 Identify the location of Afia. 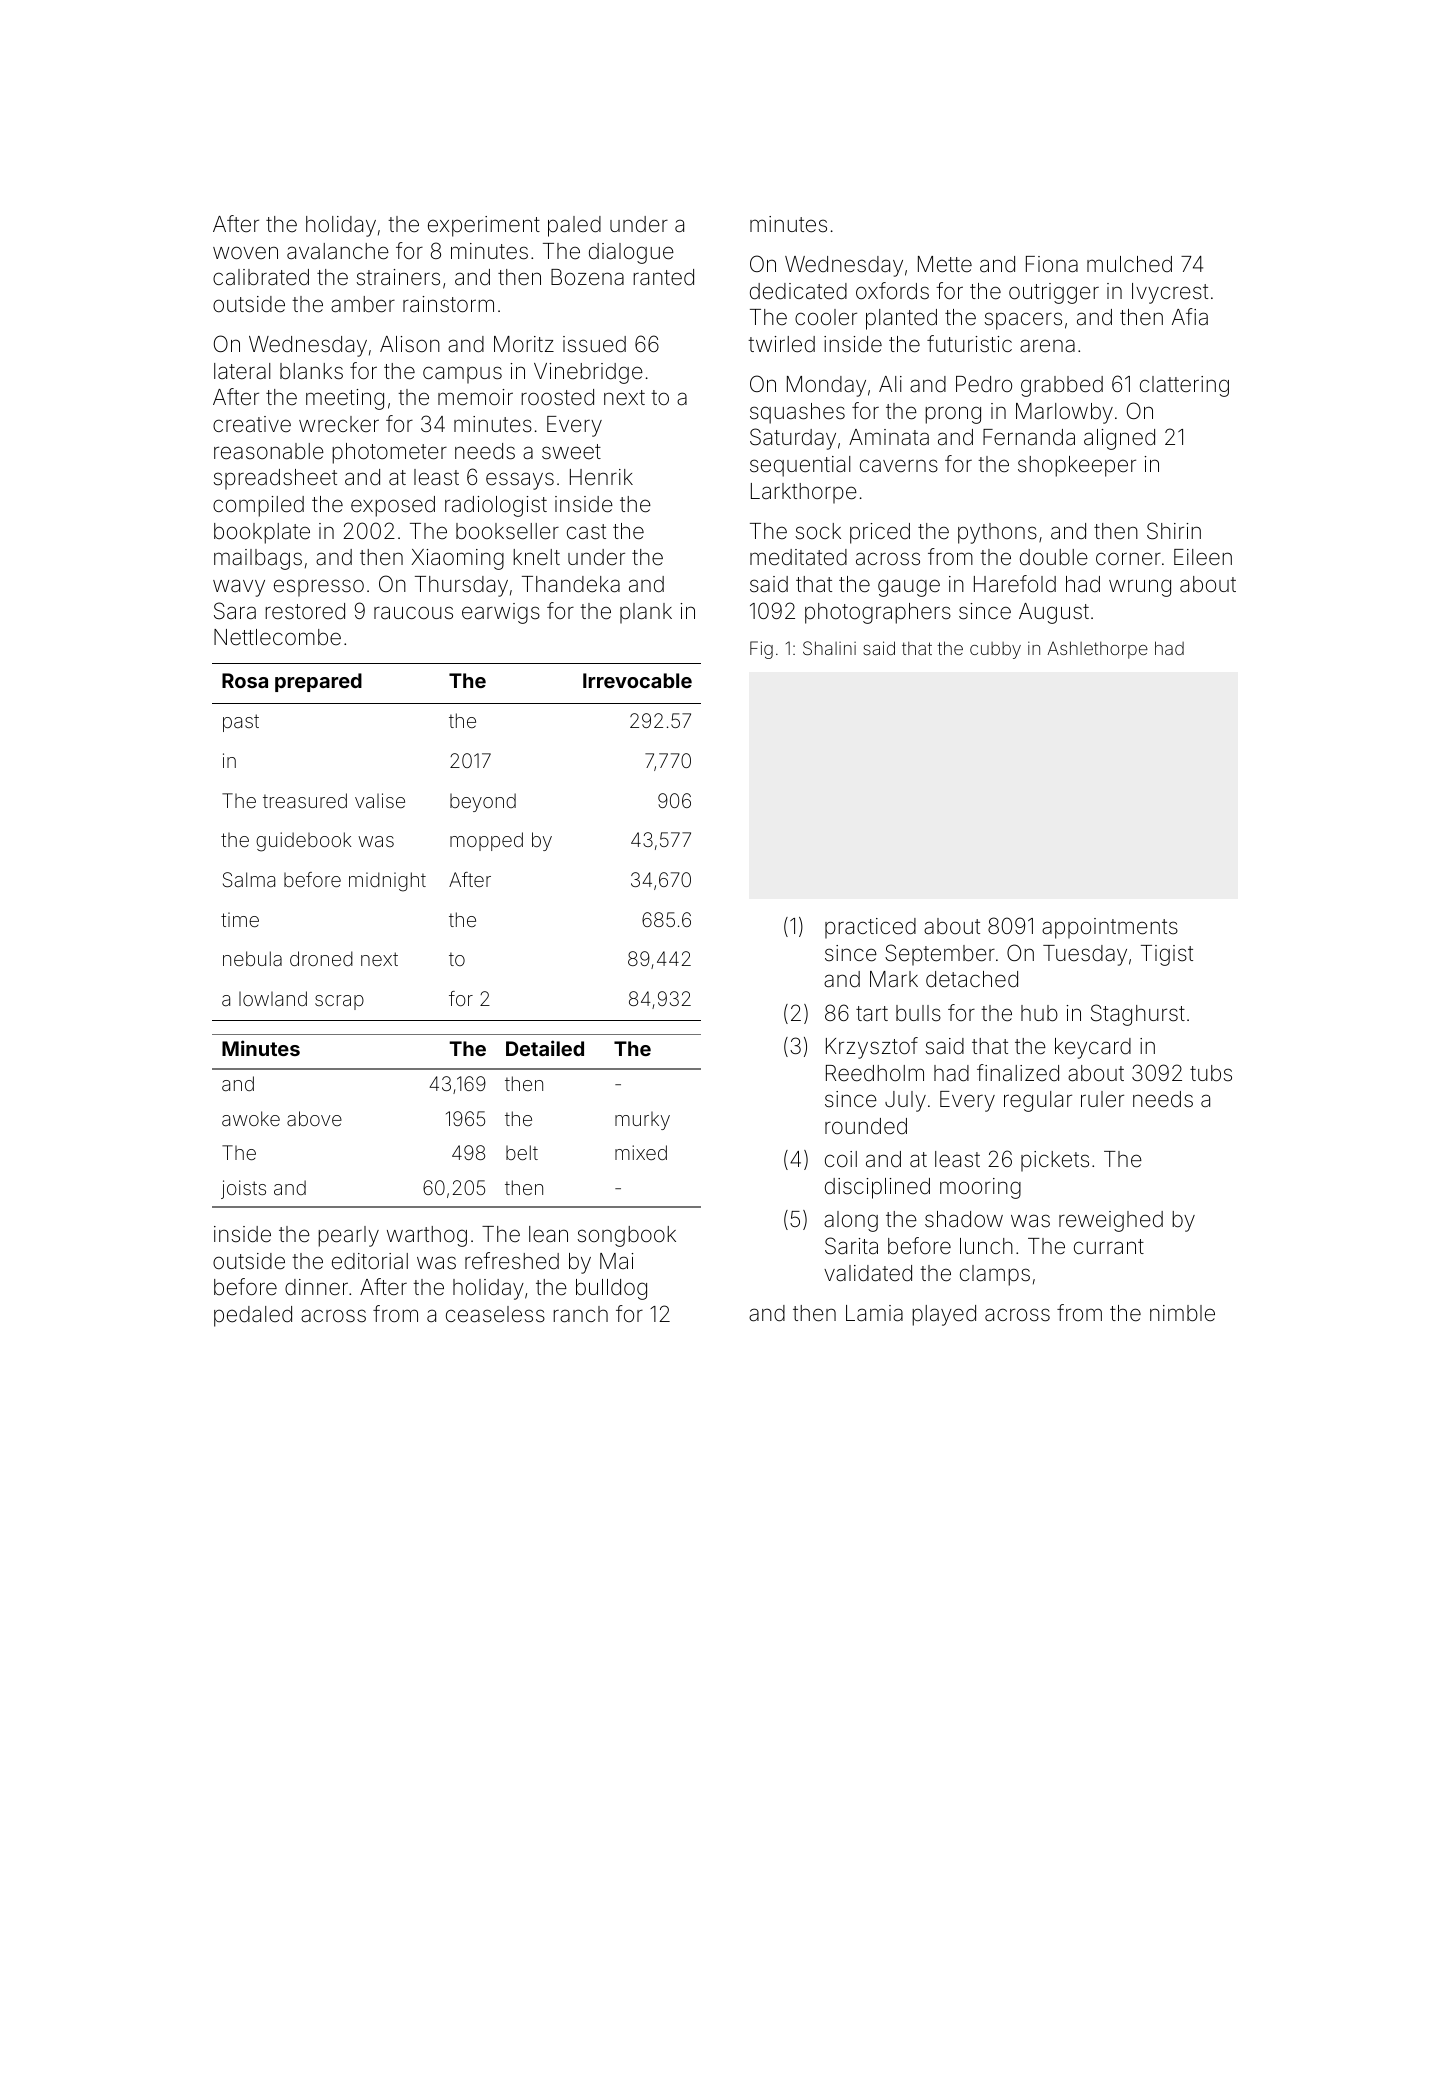
(1190, 317).
